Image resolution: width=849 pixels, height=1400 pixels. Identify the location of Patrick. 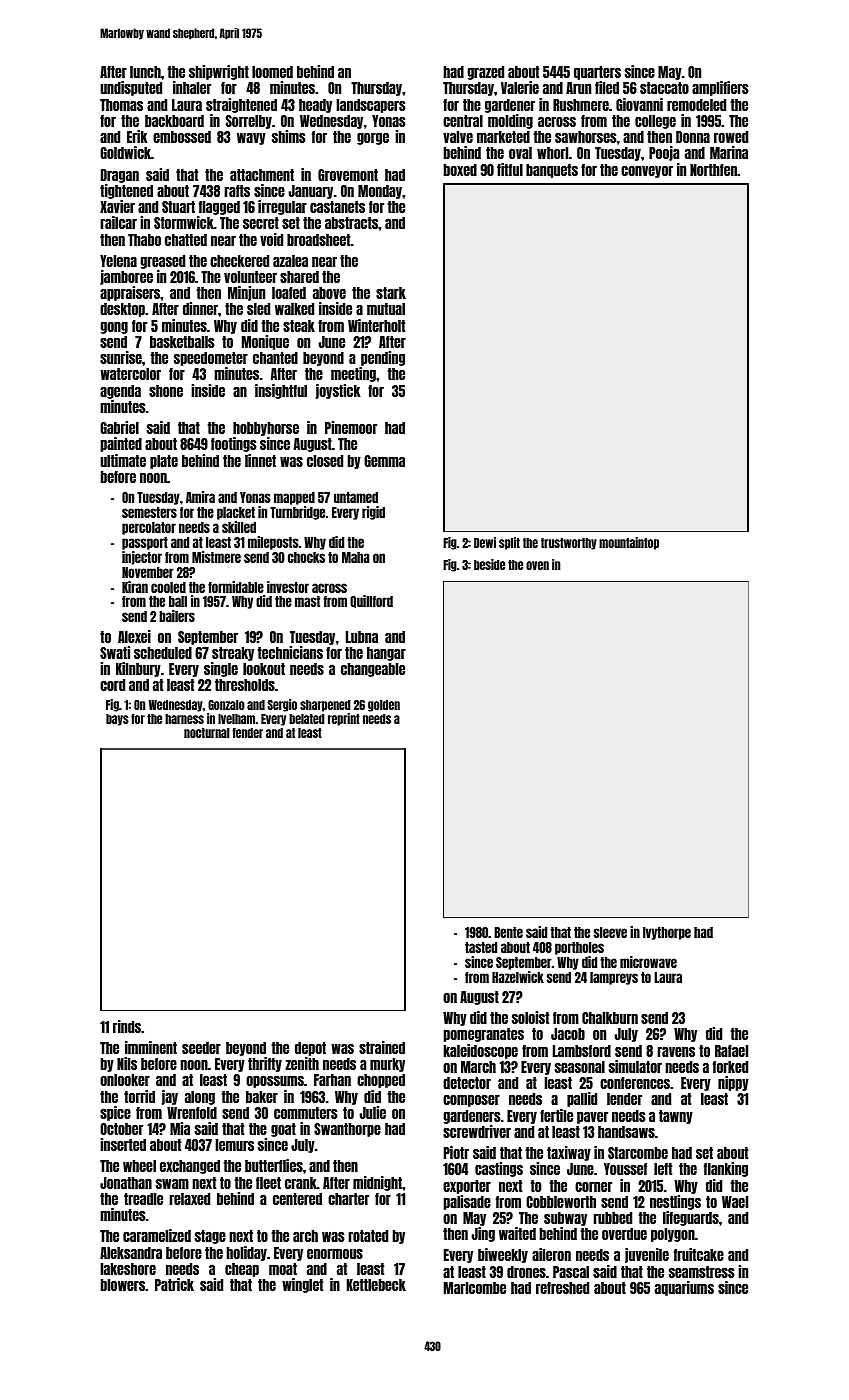
(174, 1284).
